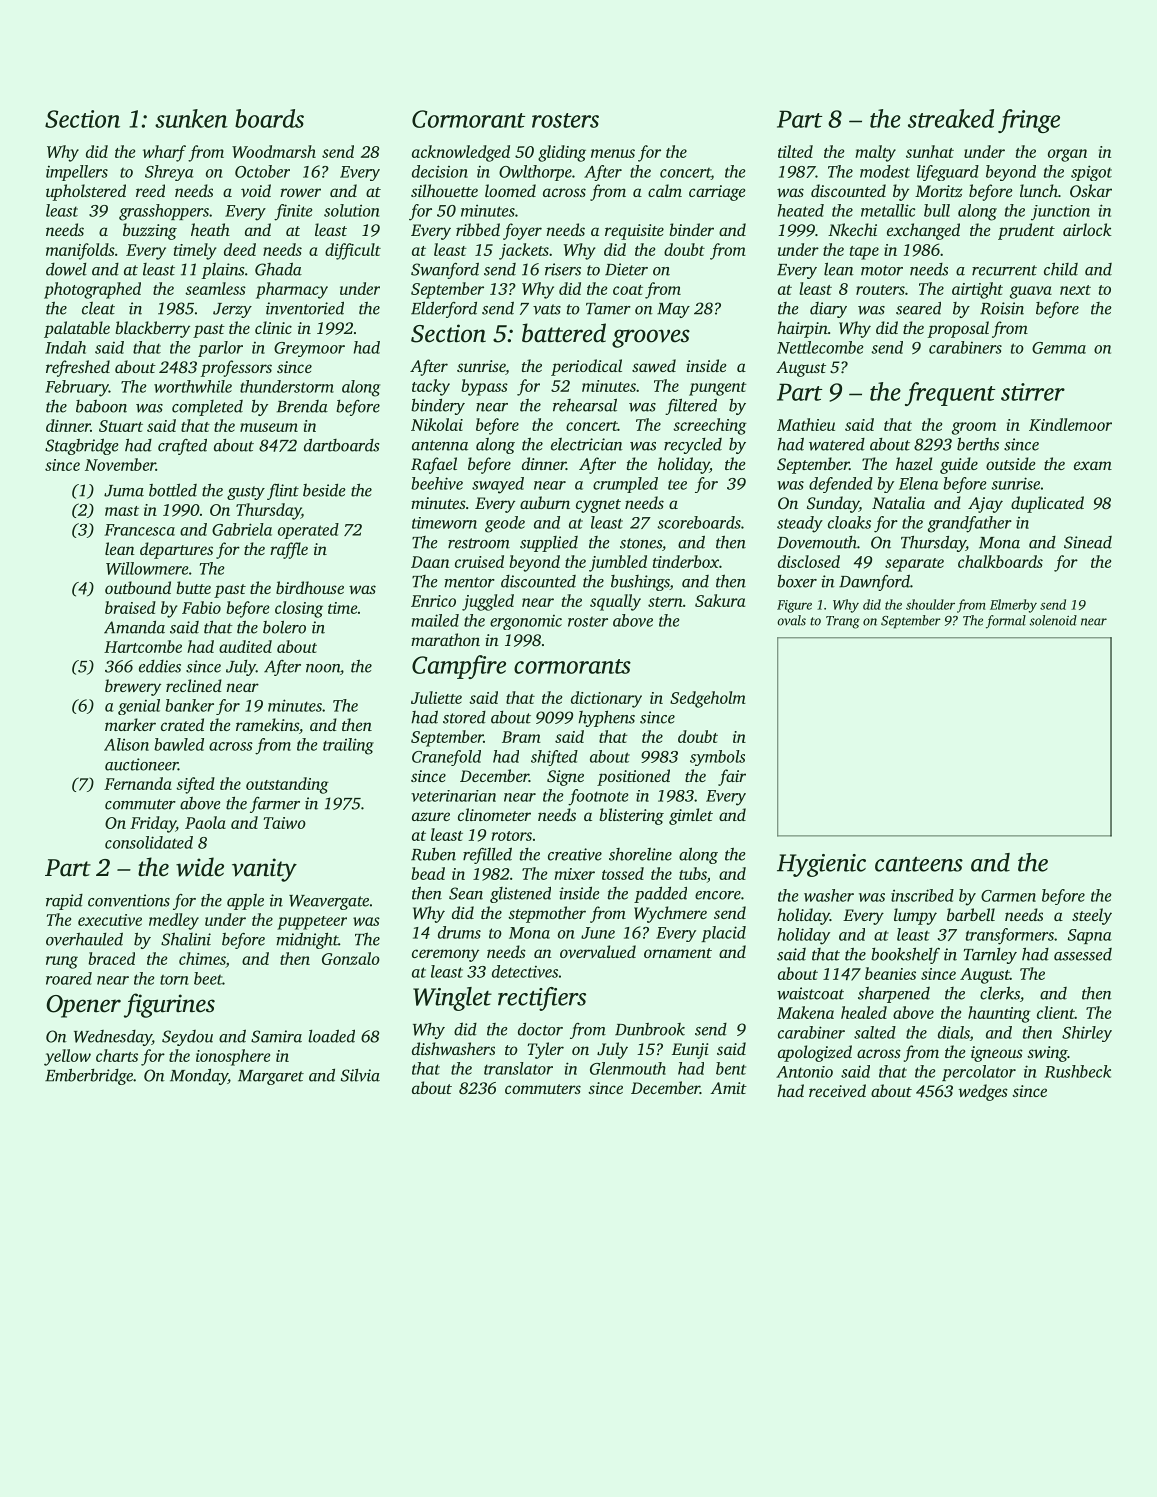 The width and height of the document is (1157, 1497). What do you see at coordinates (433, 854) in the document?
I see `Ruben` at bounding box center [433, 854].
